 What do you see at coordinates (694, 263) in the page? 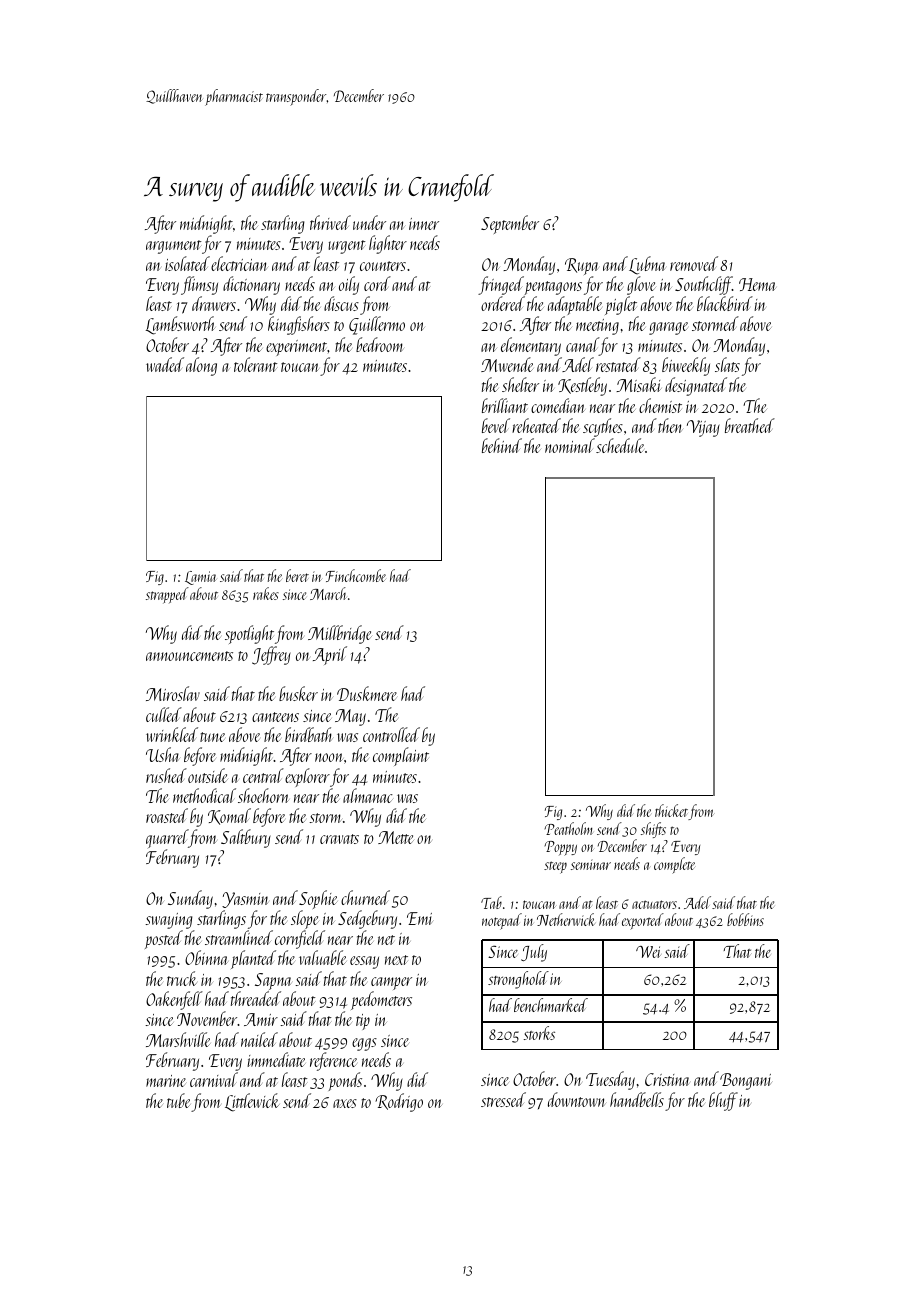
I see `removed` at bounding box center [694, 263].
